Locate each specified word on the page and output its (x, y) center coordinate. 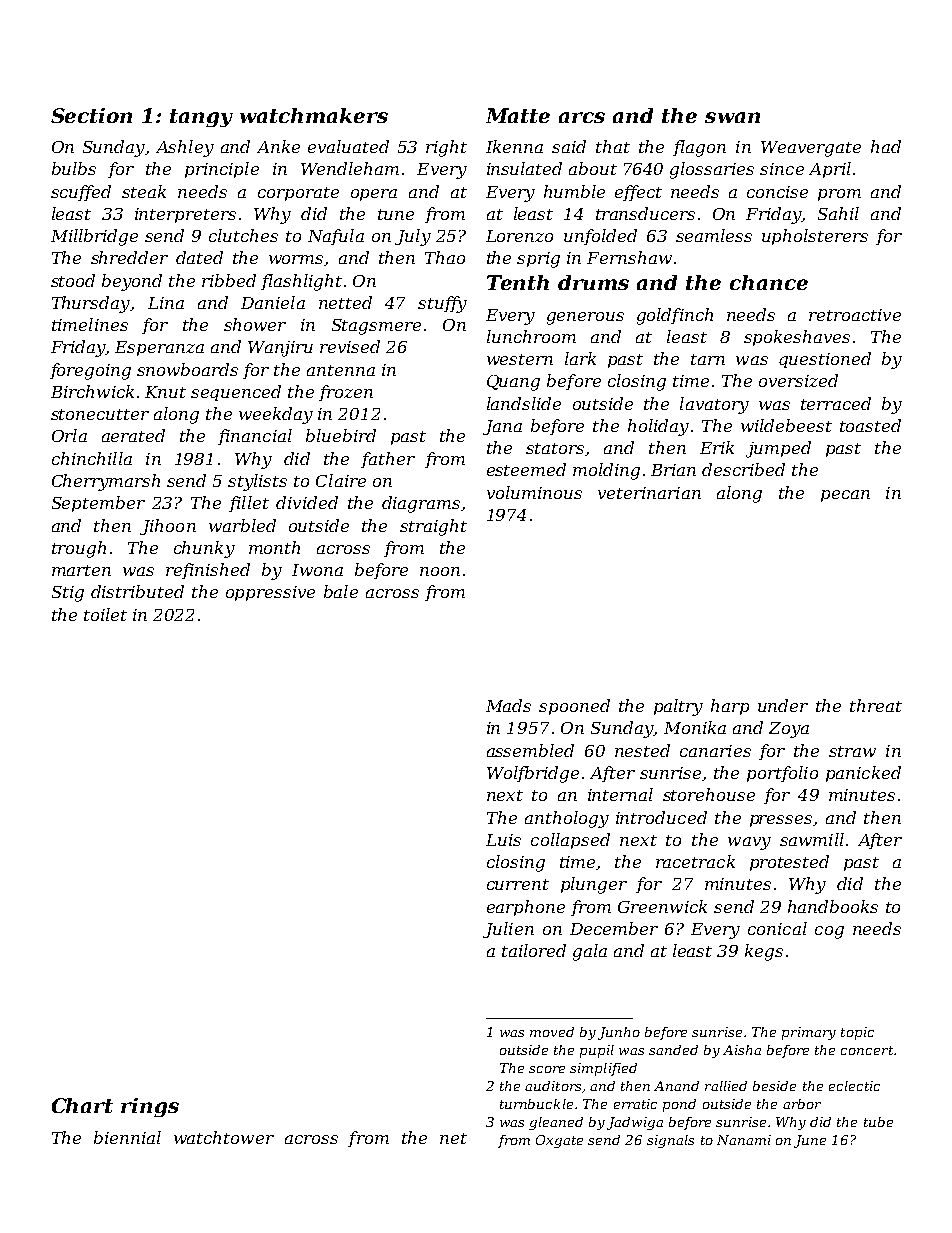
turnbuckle (536, 1104)
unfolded (600, 237)
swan (732, 117)
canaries (715, 751)
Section (91, 115)
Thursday (91, 304)
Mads (508, 705)
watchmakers (314, 115)
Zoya (789, 730)
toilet (105, 614)
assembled (530, 750)
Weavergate (811, 149)
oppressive (270, 593)
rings (150, 1107)
